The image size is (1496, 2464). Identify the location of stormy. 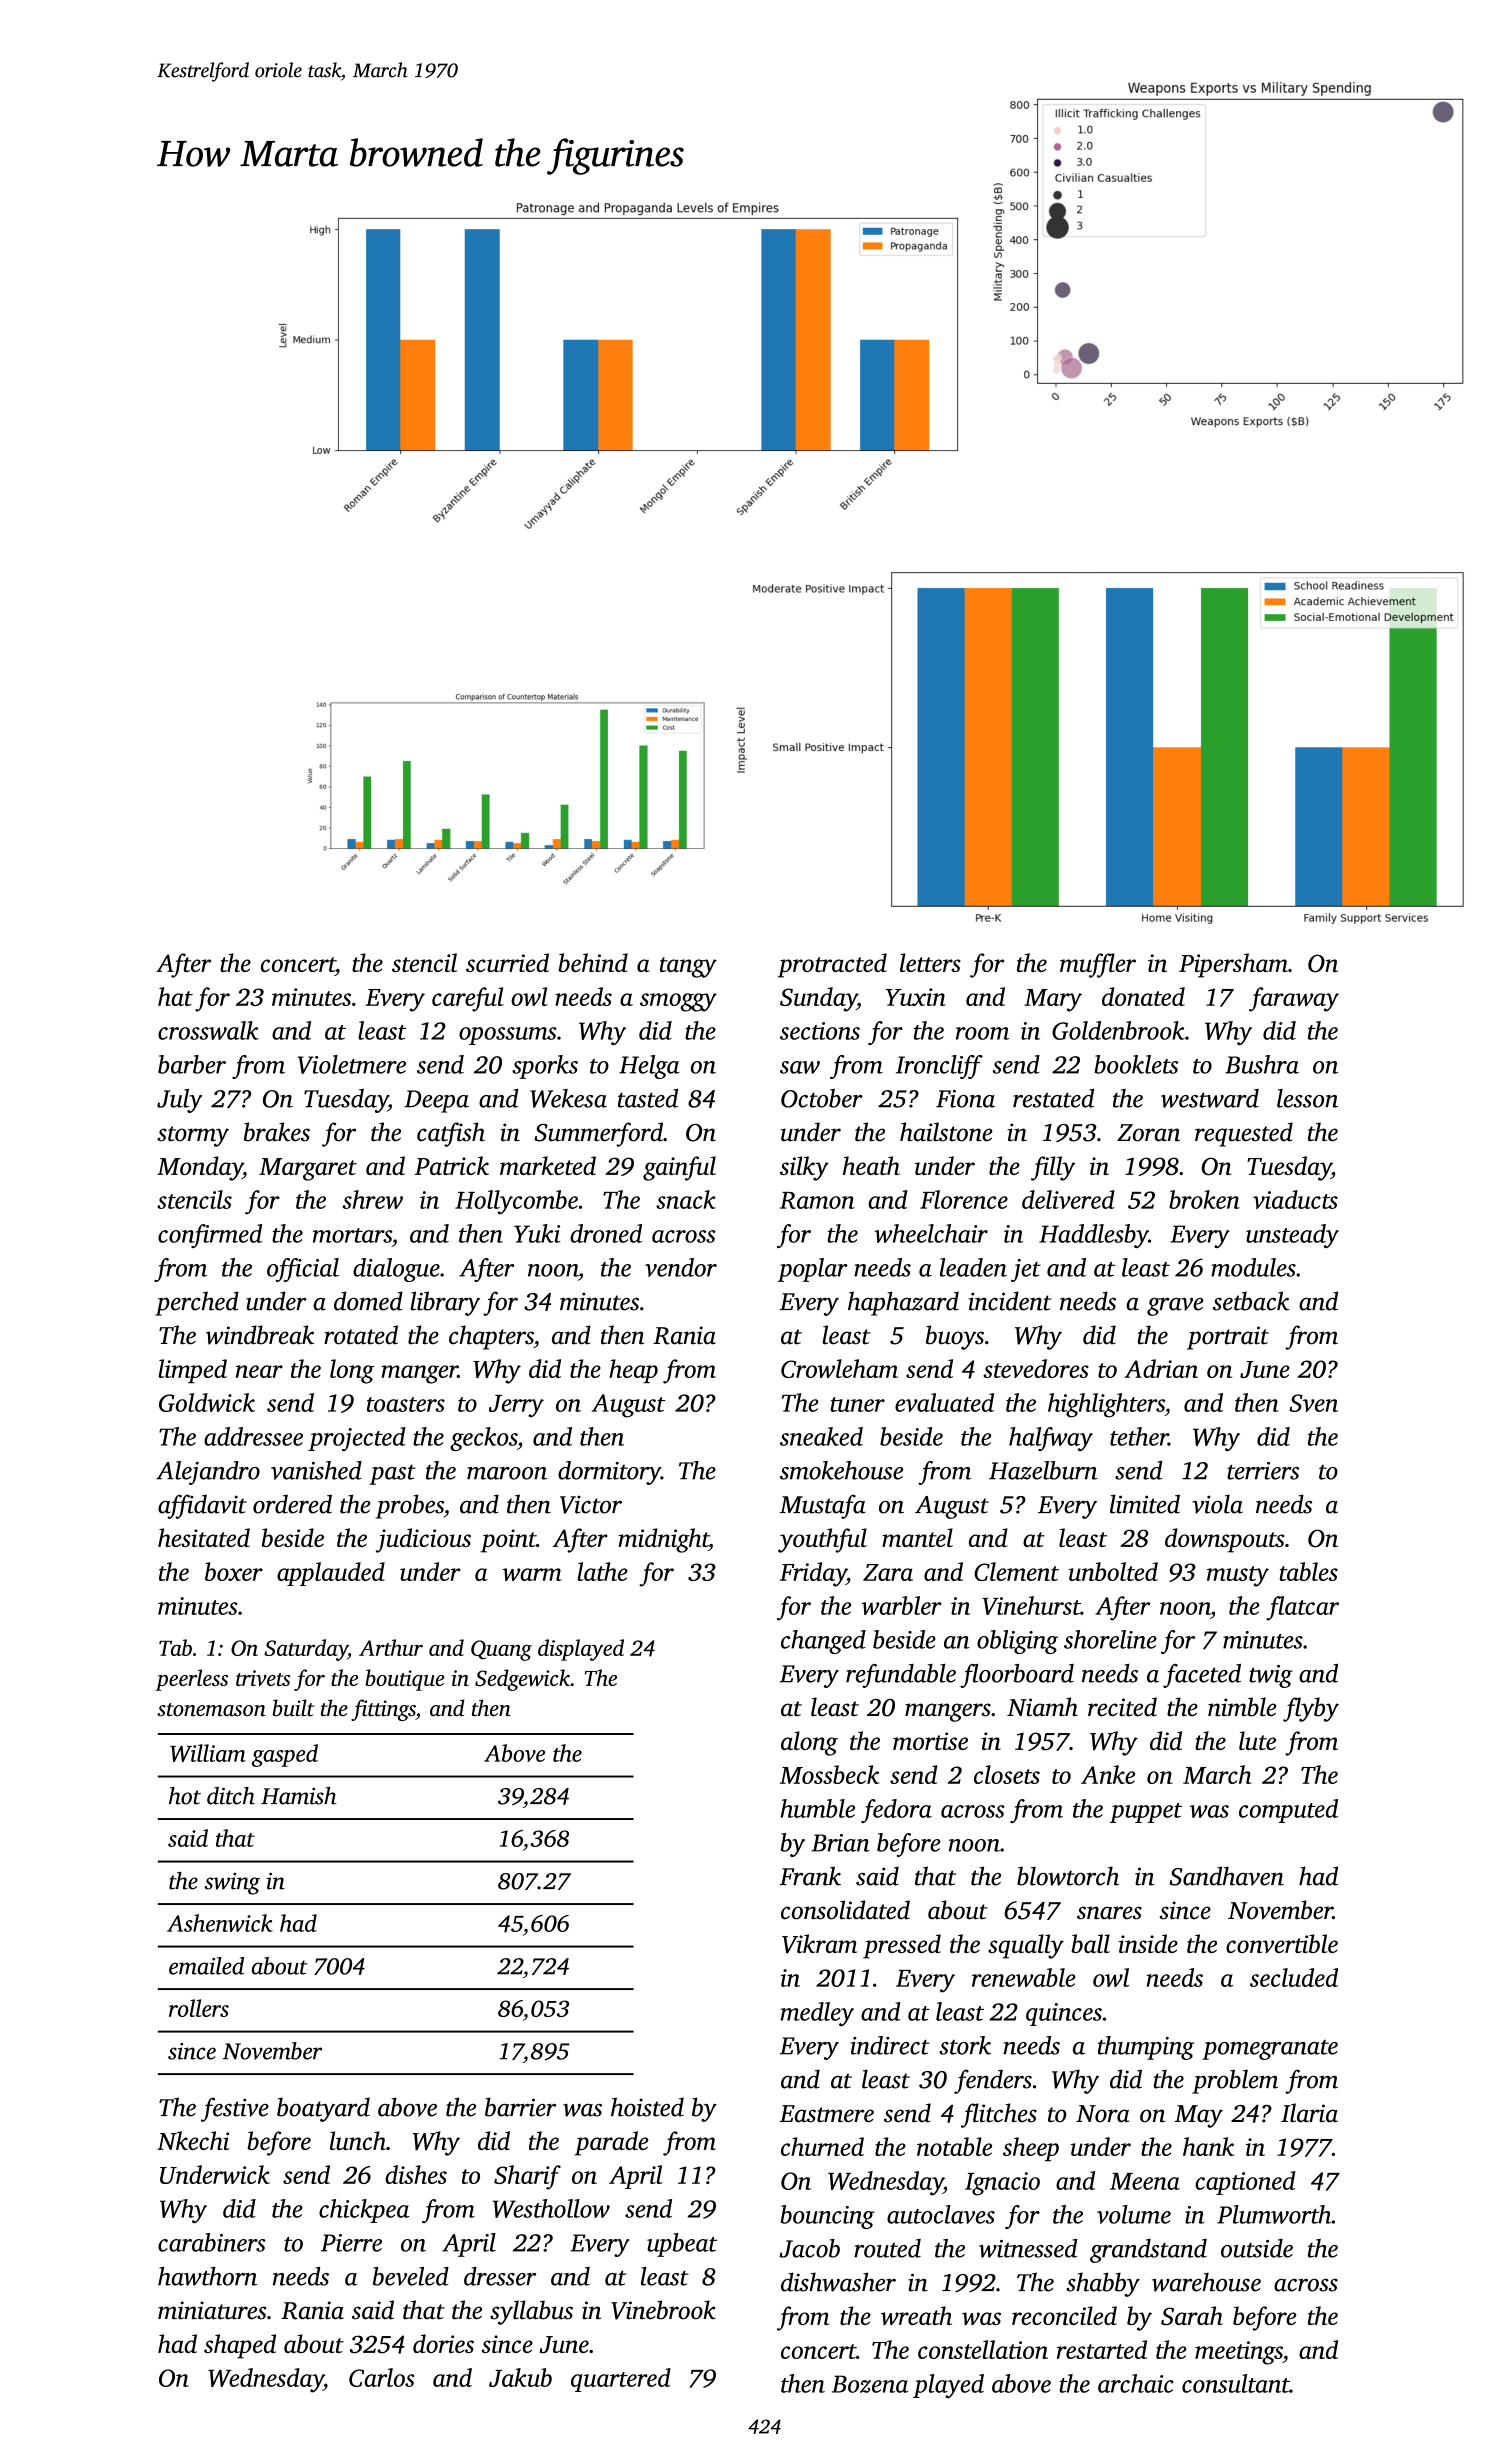
(193, 1136).
